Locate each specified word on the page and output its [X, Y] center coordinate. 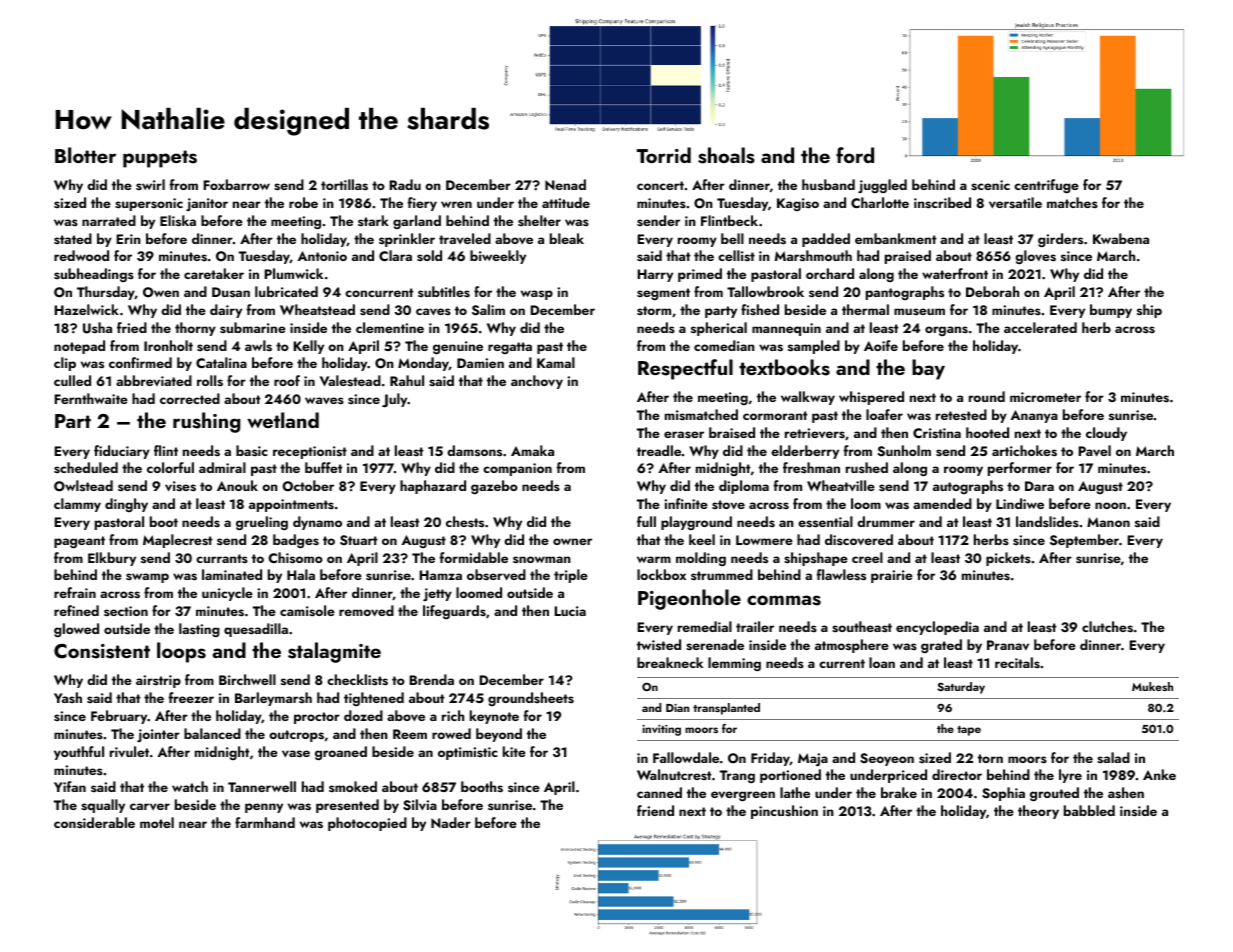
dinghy [126, 505]
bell [732, 238]
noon [1110, 505]
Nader [451, 822]
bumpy [1111, 311]
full [646, 521]
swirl [150, 184]
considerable [94, 822]
